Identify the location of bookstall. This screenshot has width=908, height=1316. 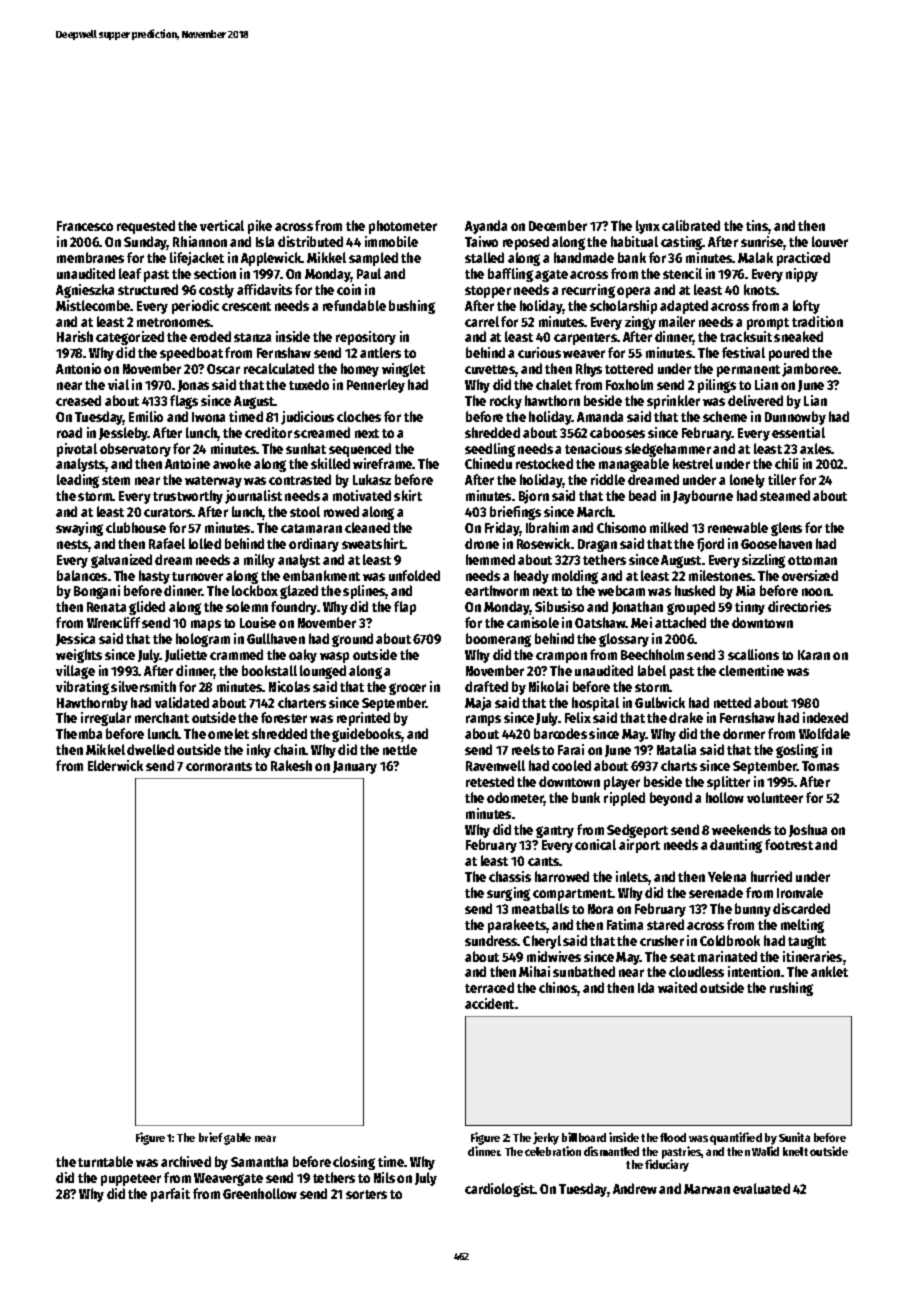
(269, 670).
